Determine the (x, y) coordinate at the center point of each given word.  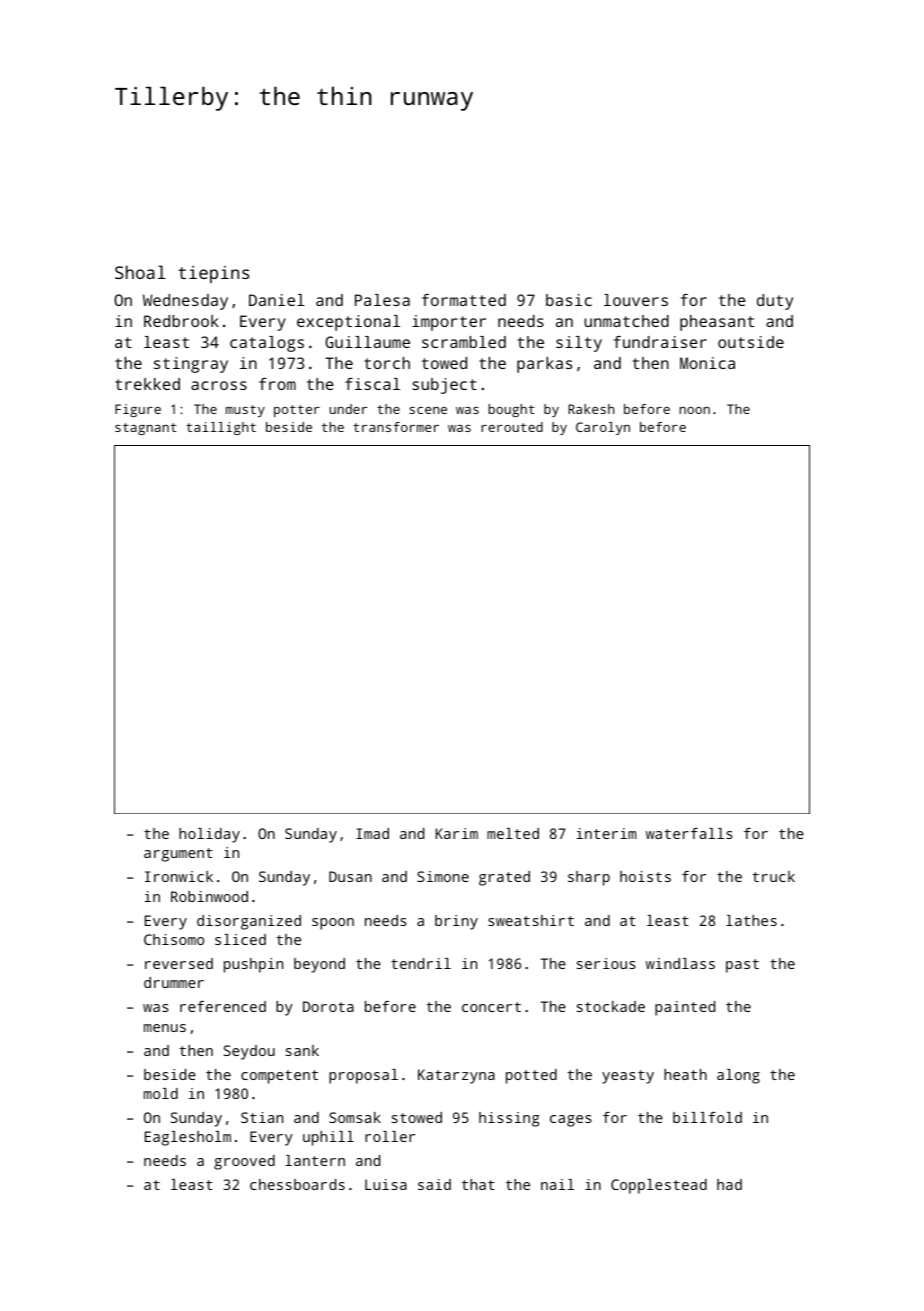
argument (178, 855)
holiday (209, 835)
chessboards (297, 1184)
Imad (372, 833)
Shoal (140, 272)
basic (569, 300)
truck (773, 876)
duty (775, 302)
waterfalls (689, 833)
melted (513, 833)
